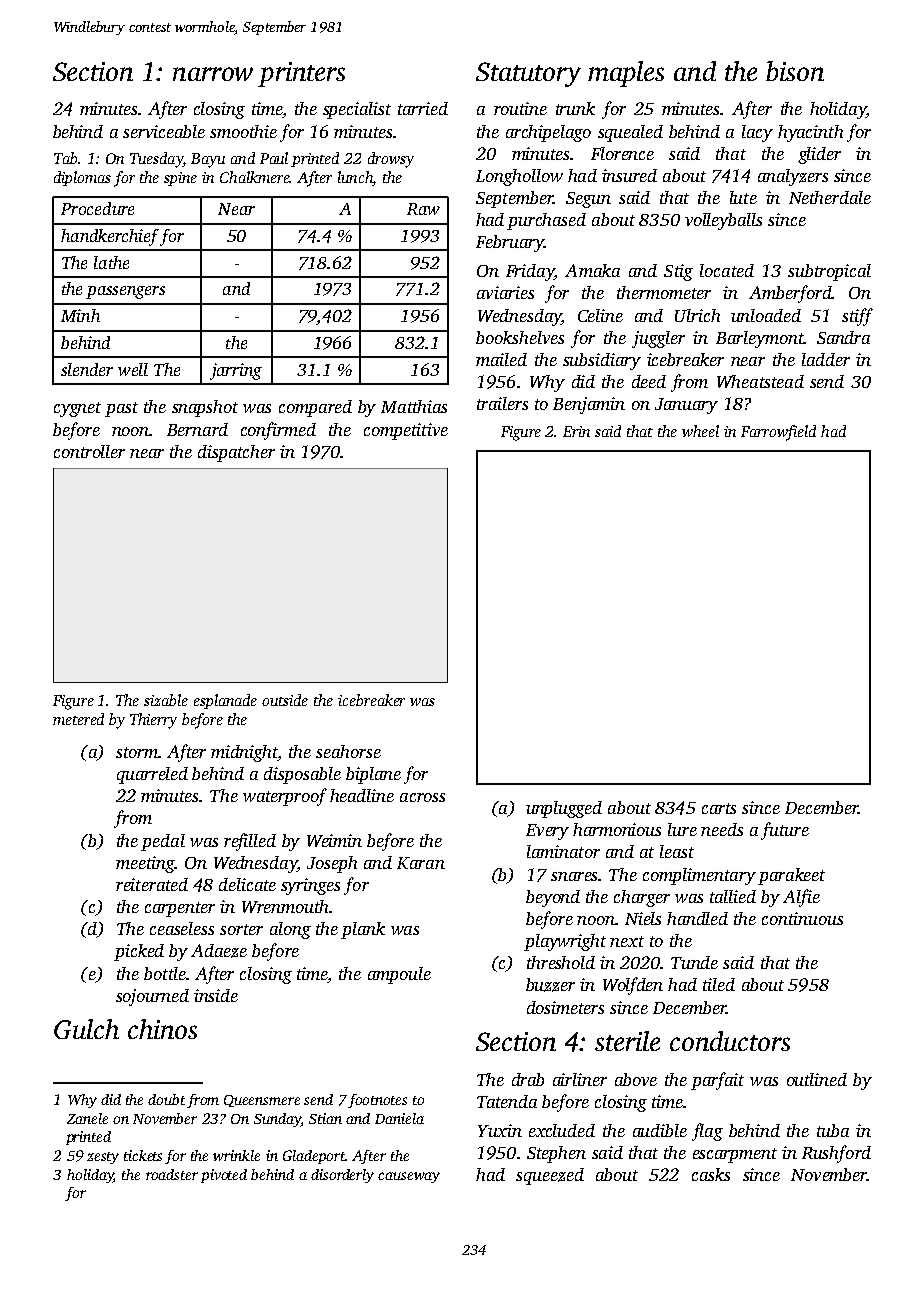  What do you see at coordinates (422, 797) in the screenshot?
I see `across` at bounding box center [422, 797].
